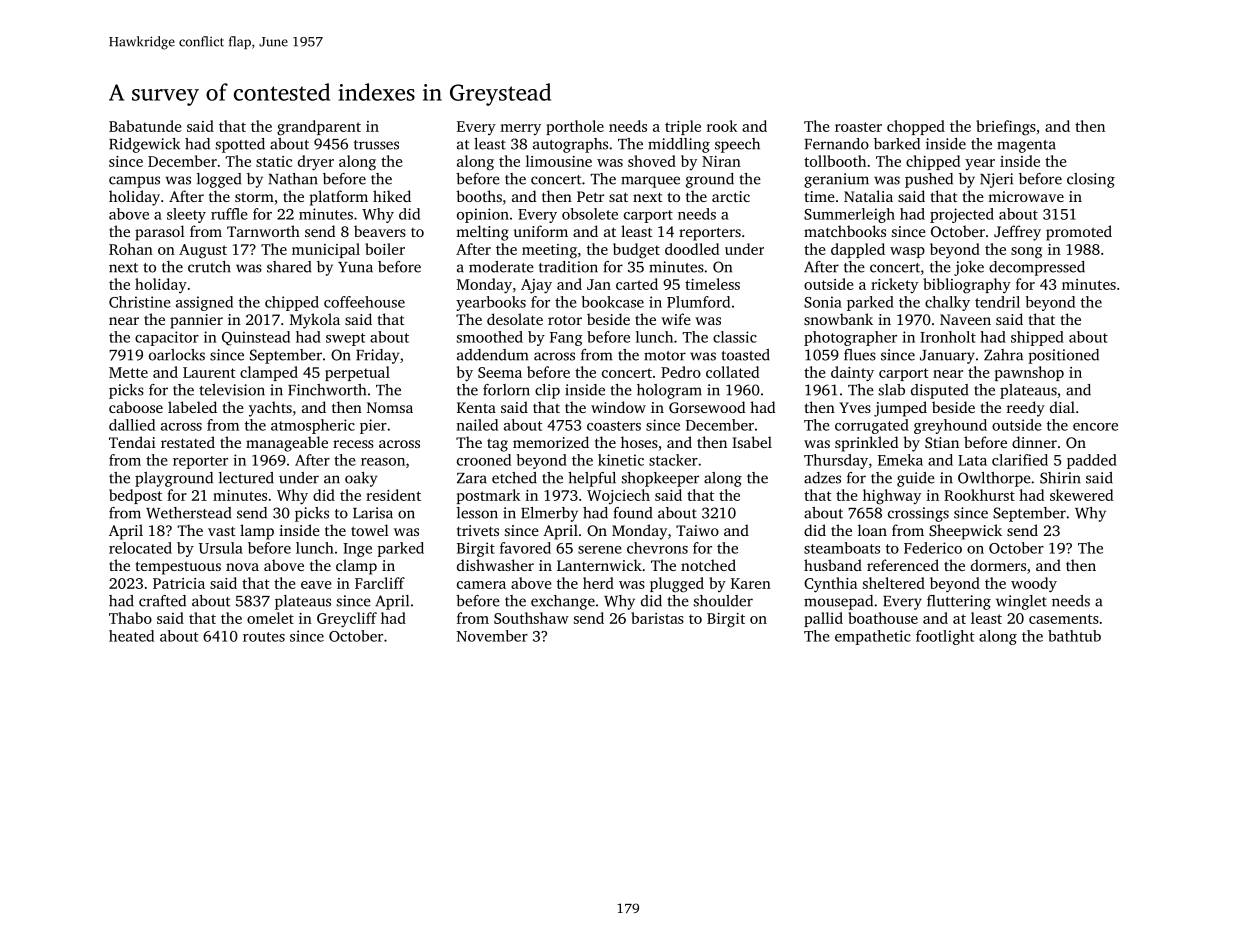  What do you see at coordinates (520, 129) in the screenshot?
I see `merry` at bounding box center [520, 129].
